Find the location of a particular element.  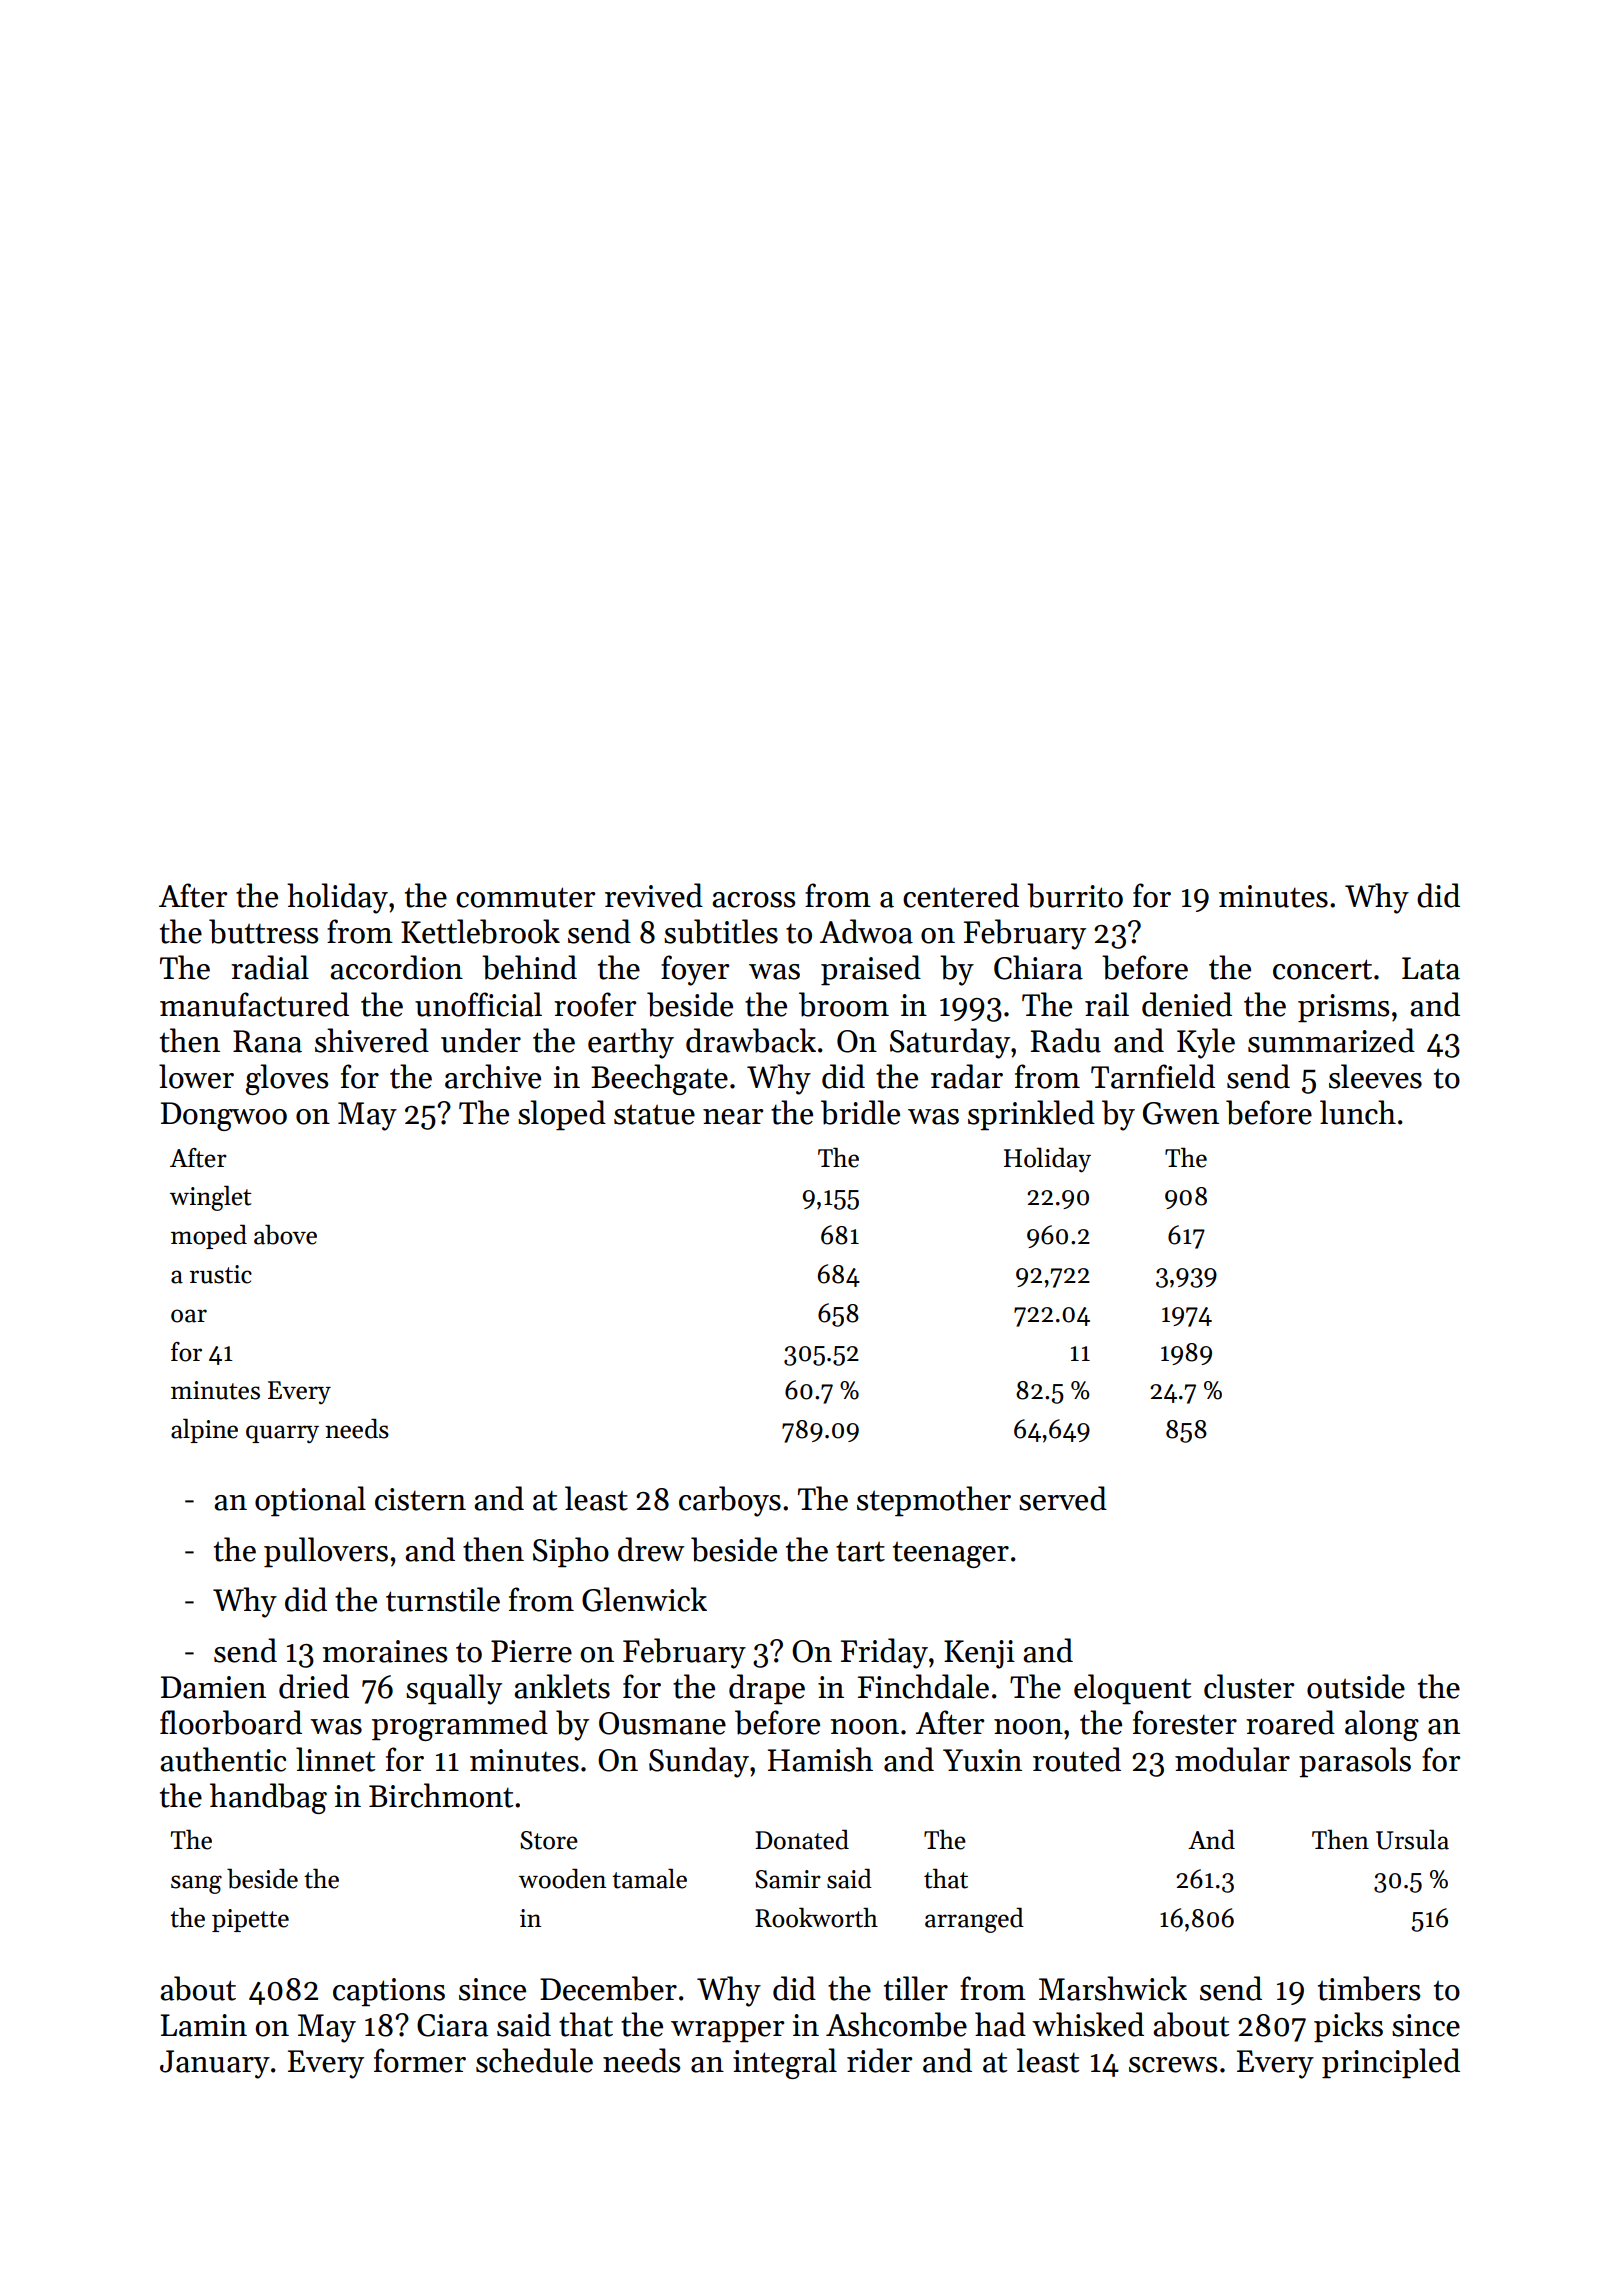

Lamin is located at coordinates (204, 2025).
